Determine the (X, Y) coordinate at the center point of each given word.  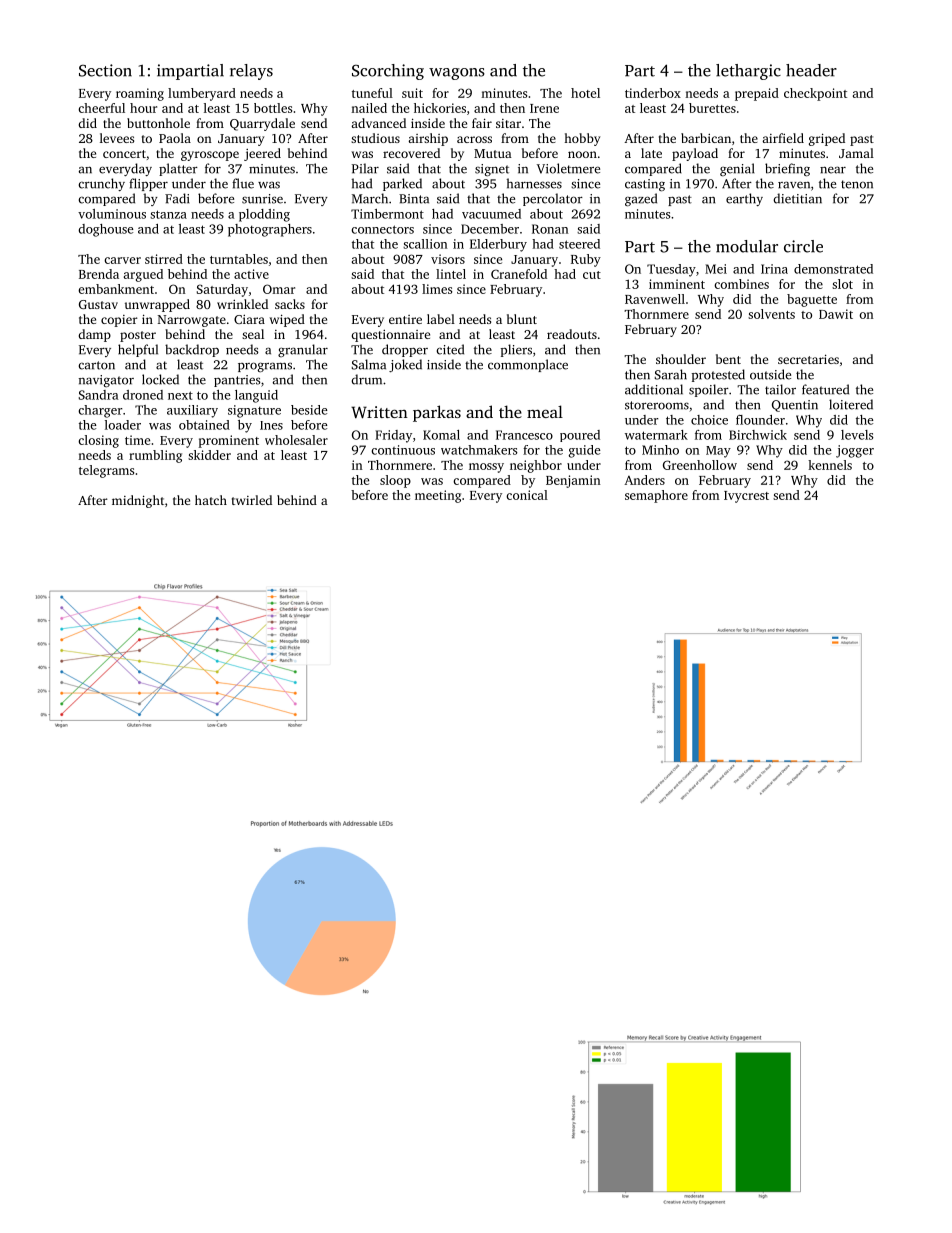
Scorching (388, 72)
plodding (264, 215)
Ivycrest (746, 497)
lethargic (748, 72)
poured (580, 436)
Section (105, 70)
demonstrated (833, 269)
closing (98, 441)
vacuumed (491, 214)
